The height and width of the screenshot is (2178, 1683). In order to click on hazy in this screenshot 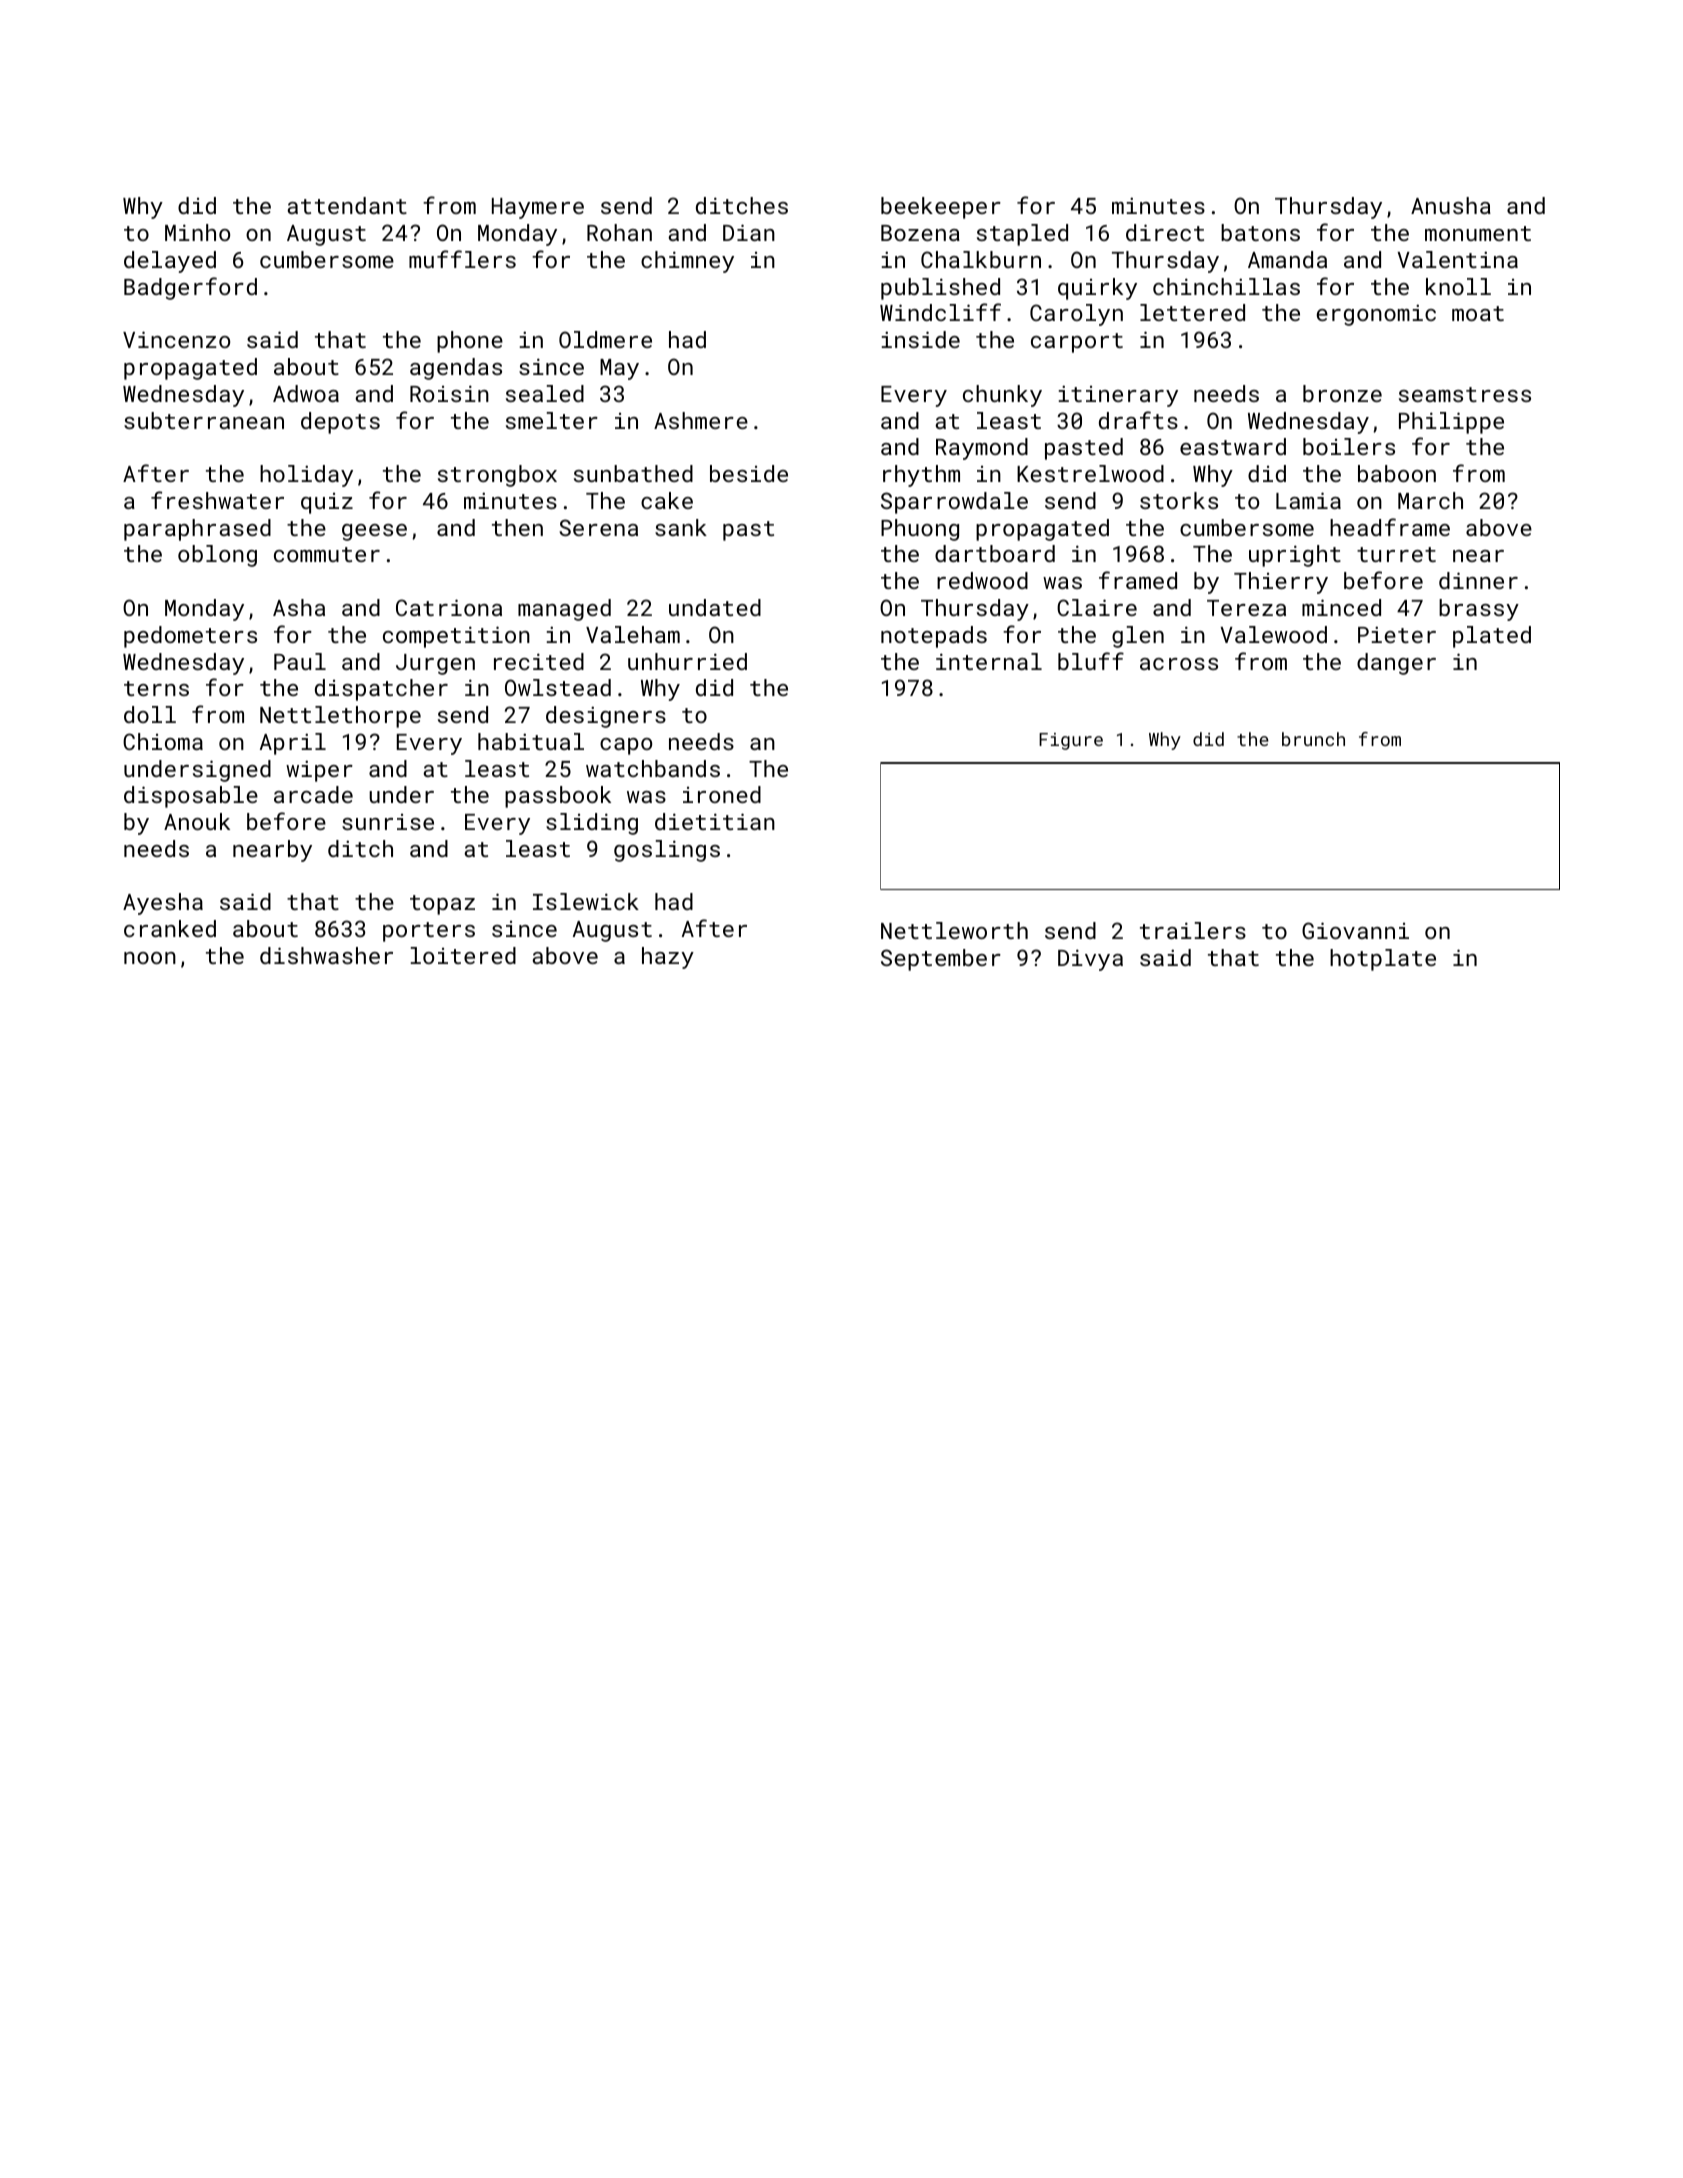, I will do `click(668, 958)`.
